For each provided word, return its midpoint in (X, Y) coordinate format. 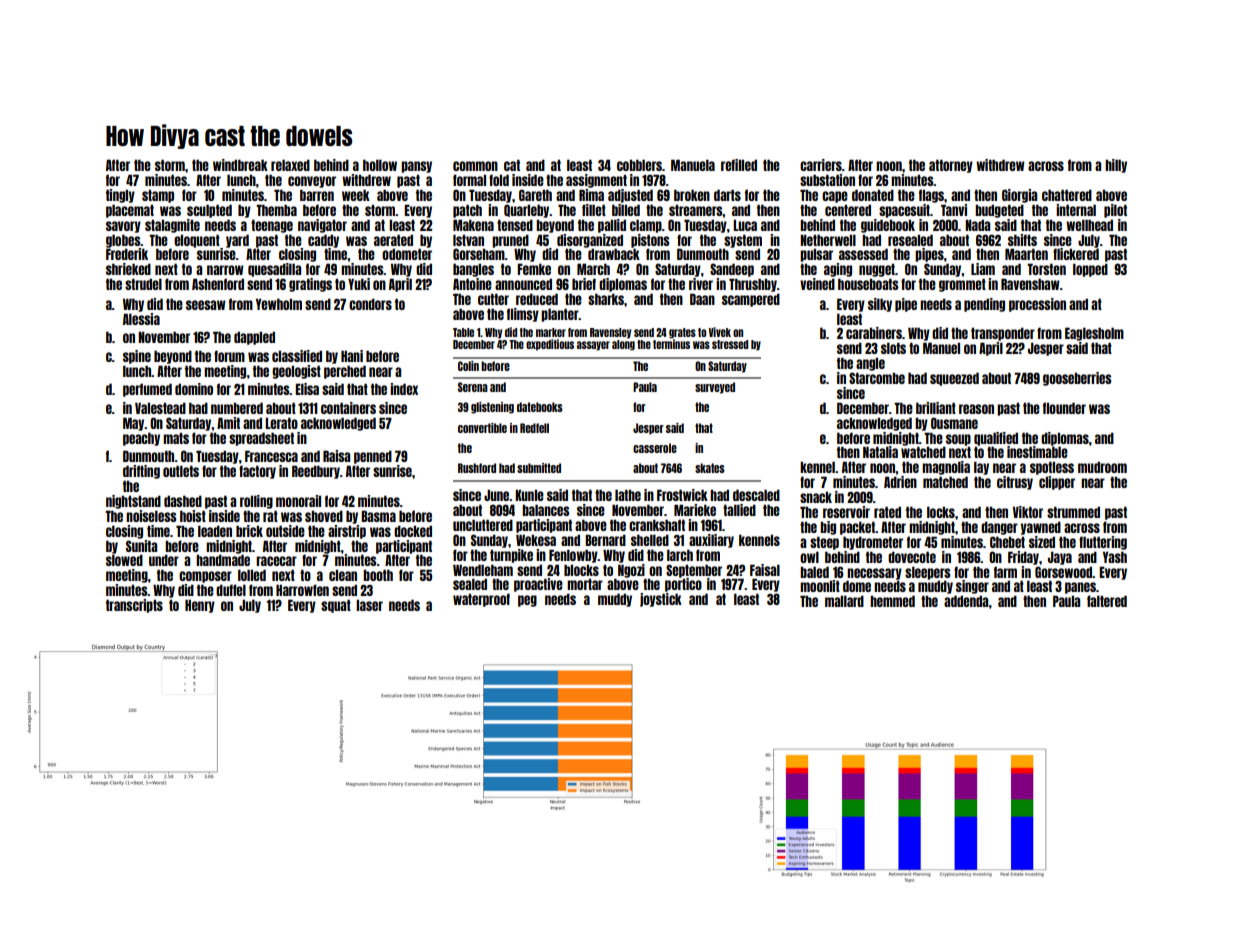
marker (551, 332)
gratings (310, 285)
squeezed (954, 379)
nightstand (133, 502)
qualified (996, 439)
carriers (821, 165)
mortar (585, 584)
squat (336, 606)
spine (137, 357)
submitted (539, 468)
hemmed (892, 601)
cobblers (639, 165)
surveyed (715, 388)
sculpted (209, 211)
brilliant (936, 408)
